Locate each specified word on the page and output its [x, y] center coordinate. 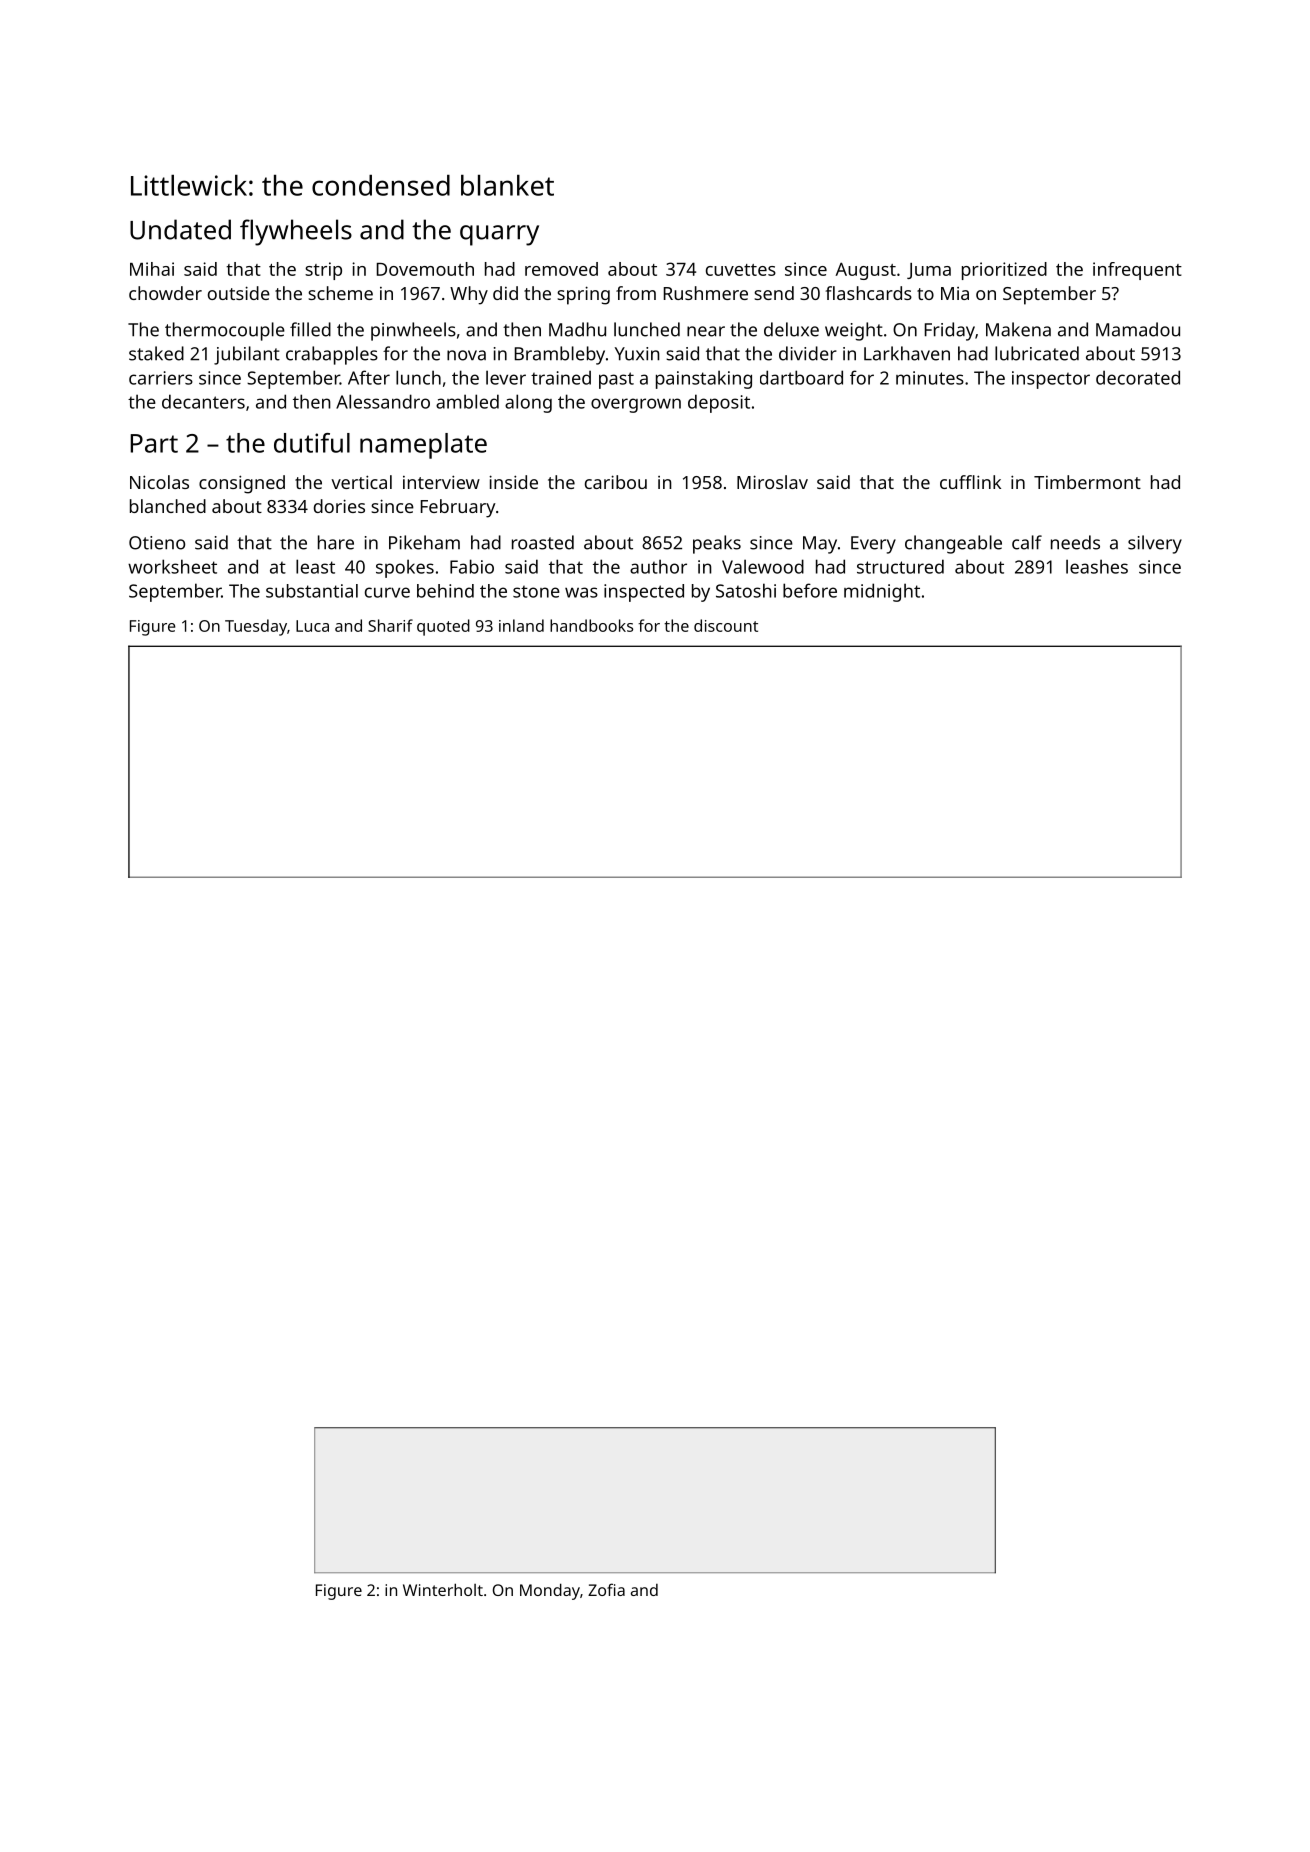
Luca [312, 626]
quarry [499, 235]
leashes [1097, 566]
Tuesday [256, 627]
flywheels [296, 232]
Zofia [606, 1589]
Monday [550, 1591]
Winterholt [443, 1589]
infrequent [1137, 271]
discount [726, 625]
